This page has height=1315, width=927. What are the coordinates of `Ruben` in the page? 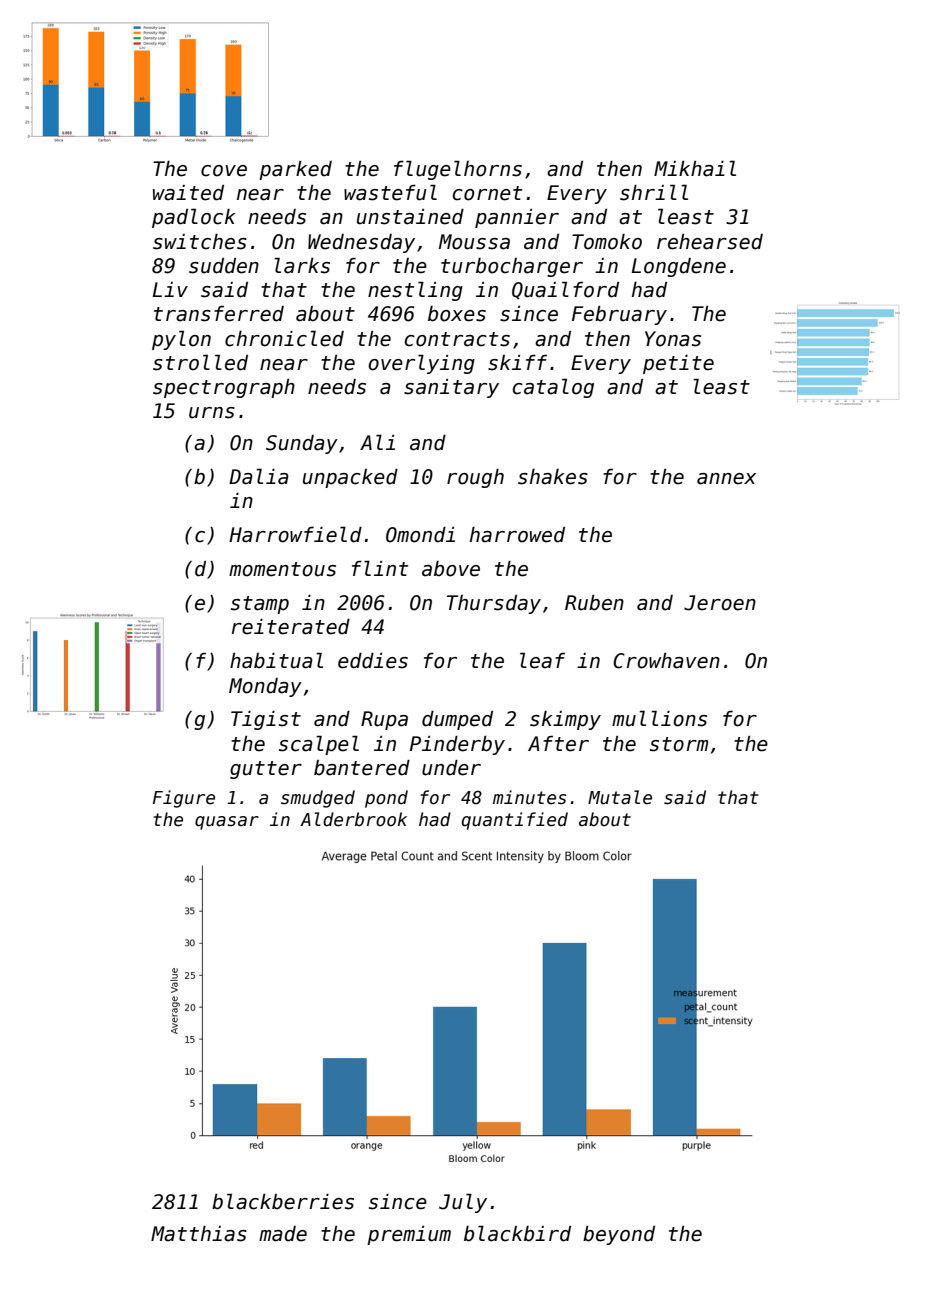 It's located at (594, 603).
